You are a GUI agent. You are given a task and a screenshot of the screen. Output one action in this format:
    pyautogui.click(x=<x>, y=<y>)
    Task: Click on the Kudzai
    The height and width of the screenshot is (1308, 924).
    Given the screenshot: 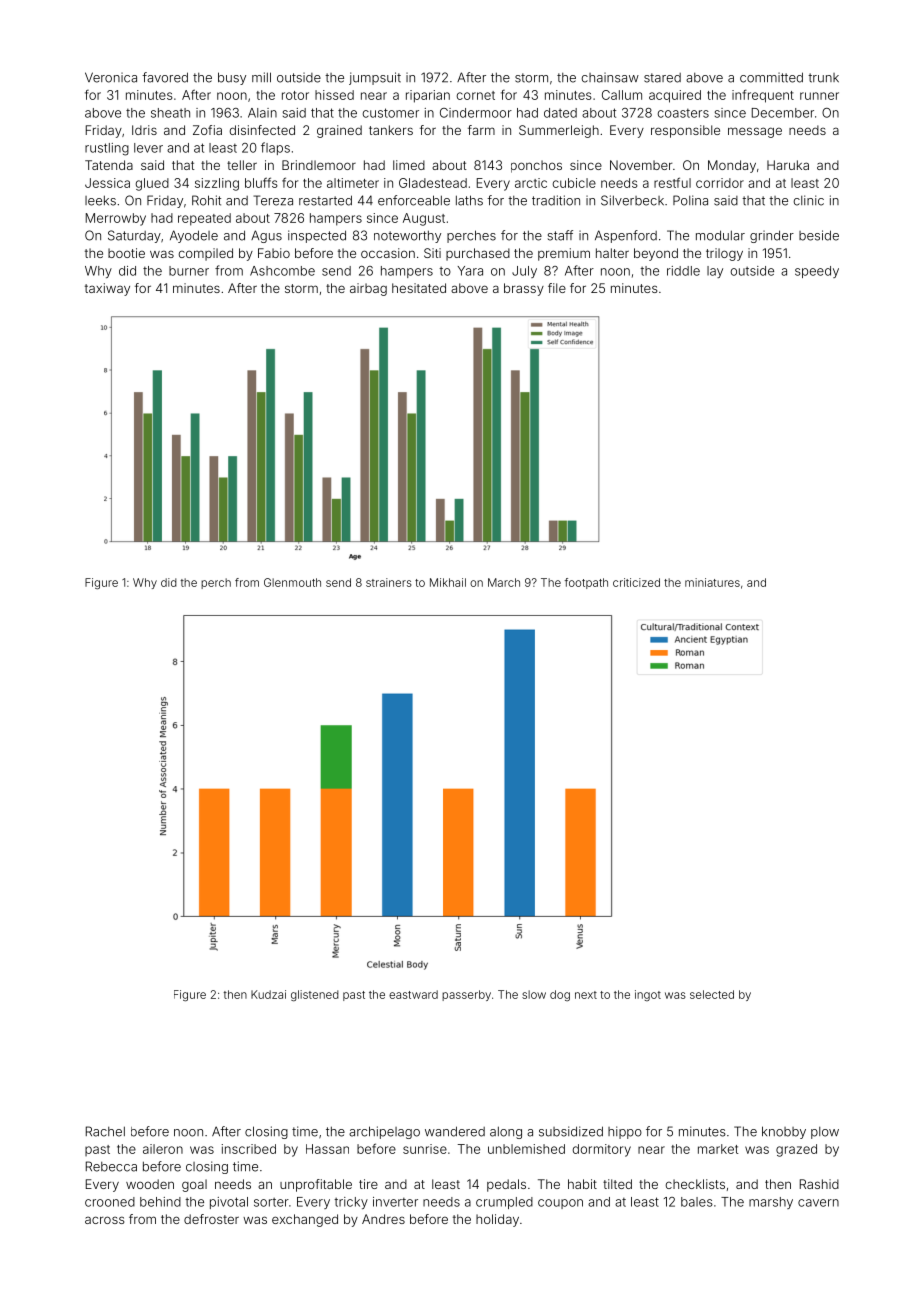 What is the action you would take?
    pyautogui.click(x=268, y=994)
